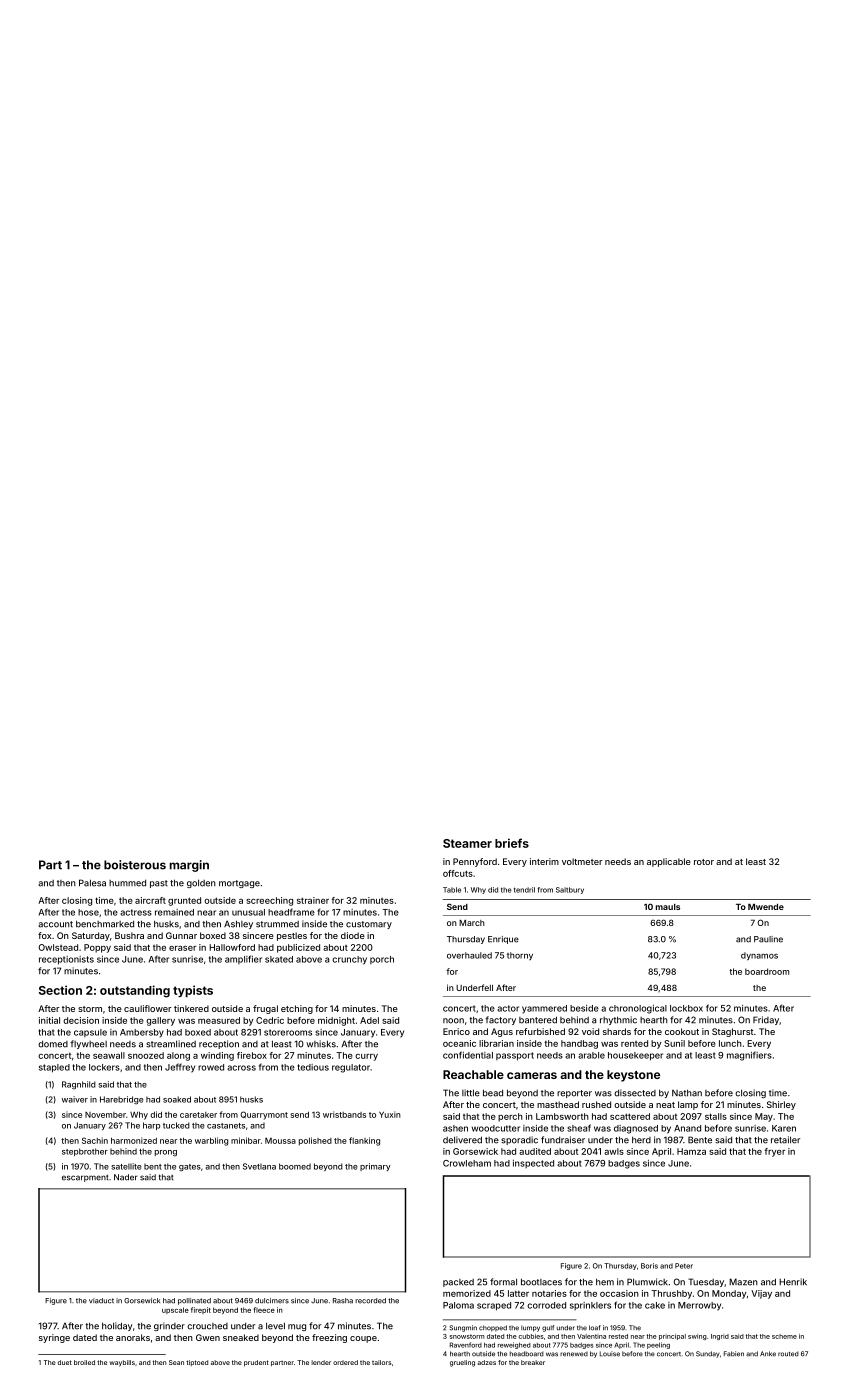  I want to click on Pauline, so click(768, 939).
